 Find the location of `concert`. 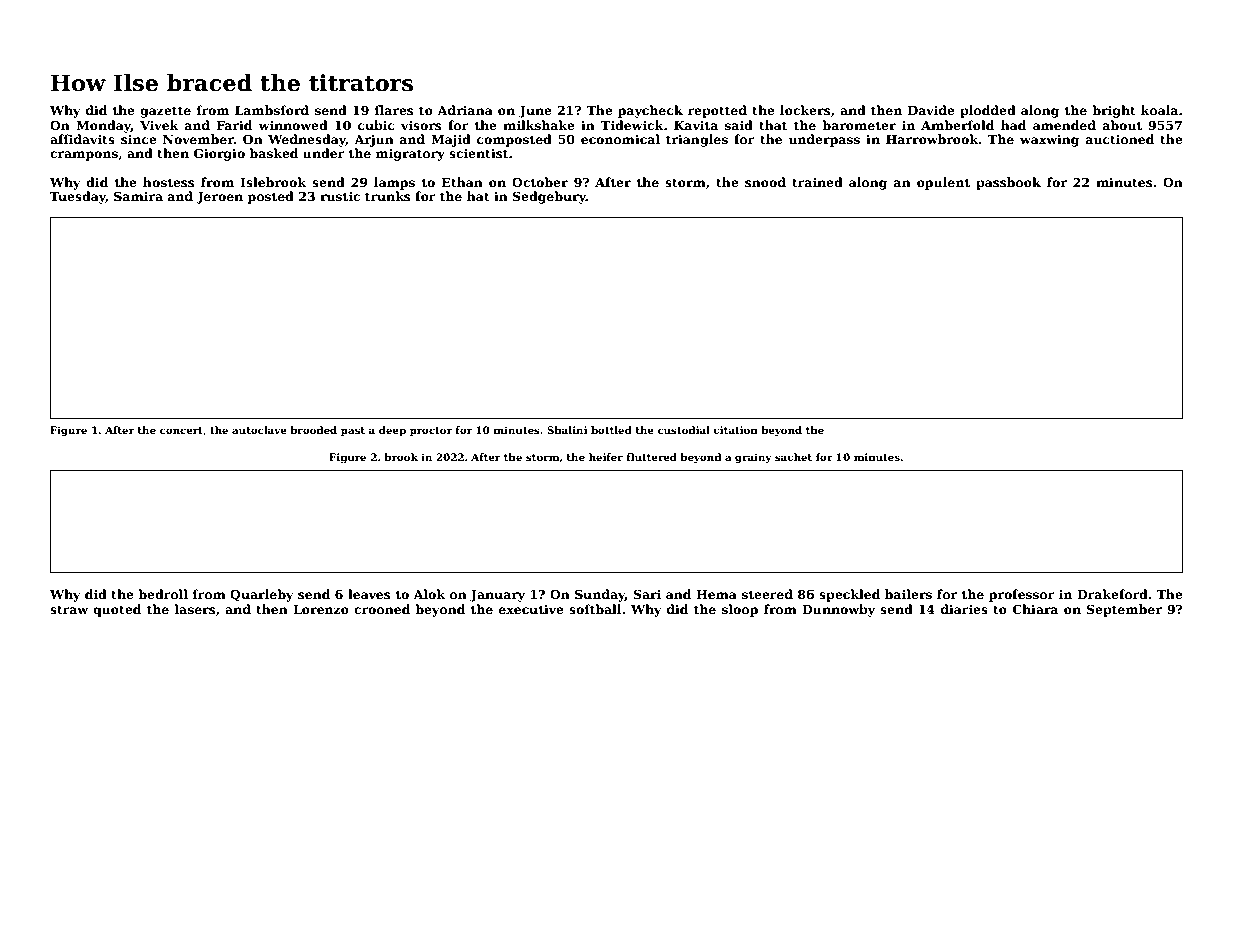

concert is located at coordinates (181, 430).
